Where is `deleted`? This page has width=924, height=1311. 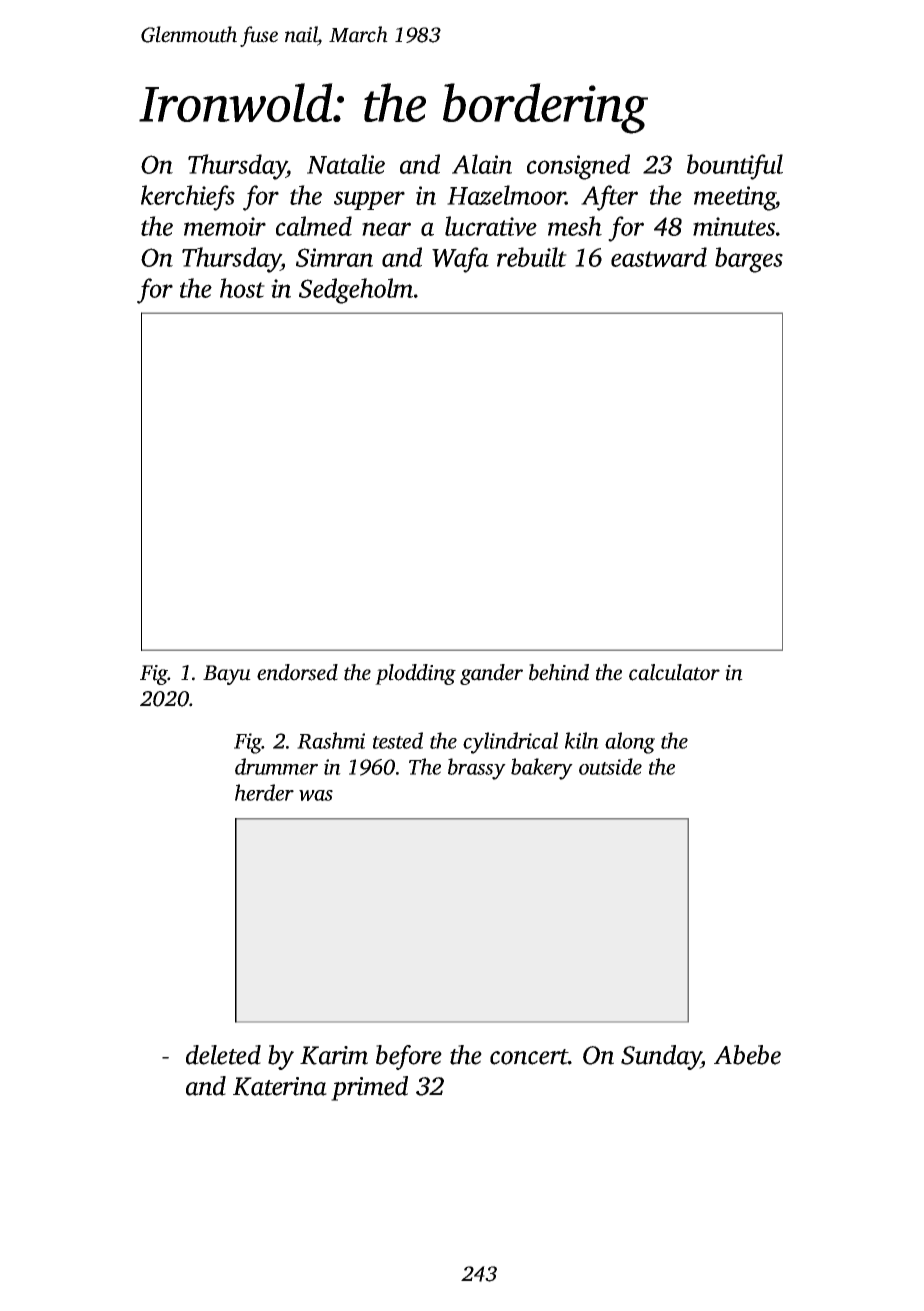 deleted is located at coordinates (223, 1055).
